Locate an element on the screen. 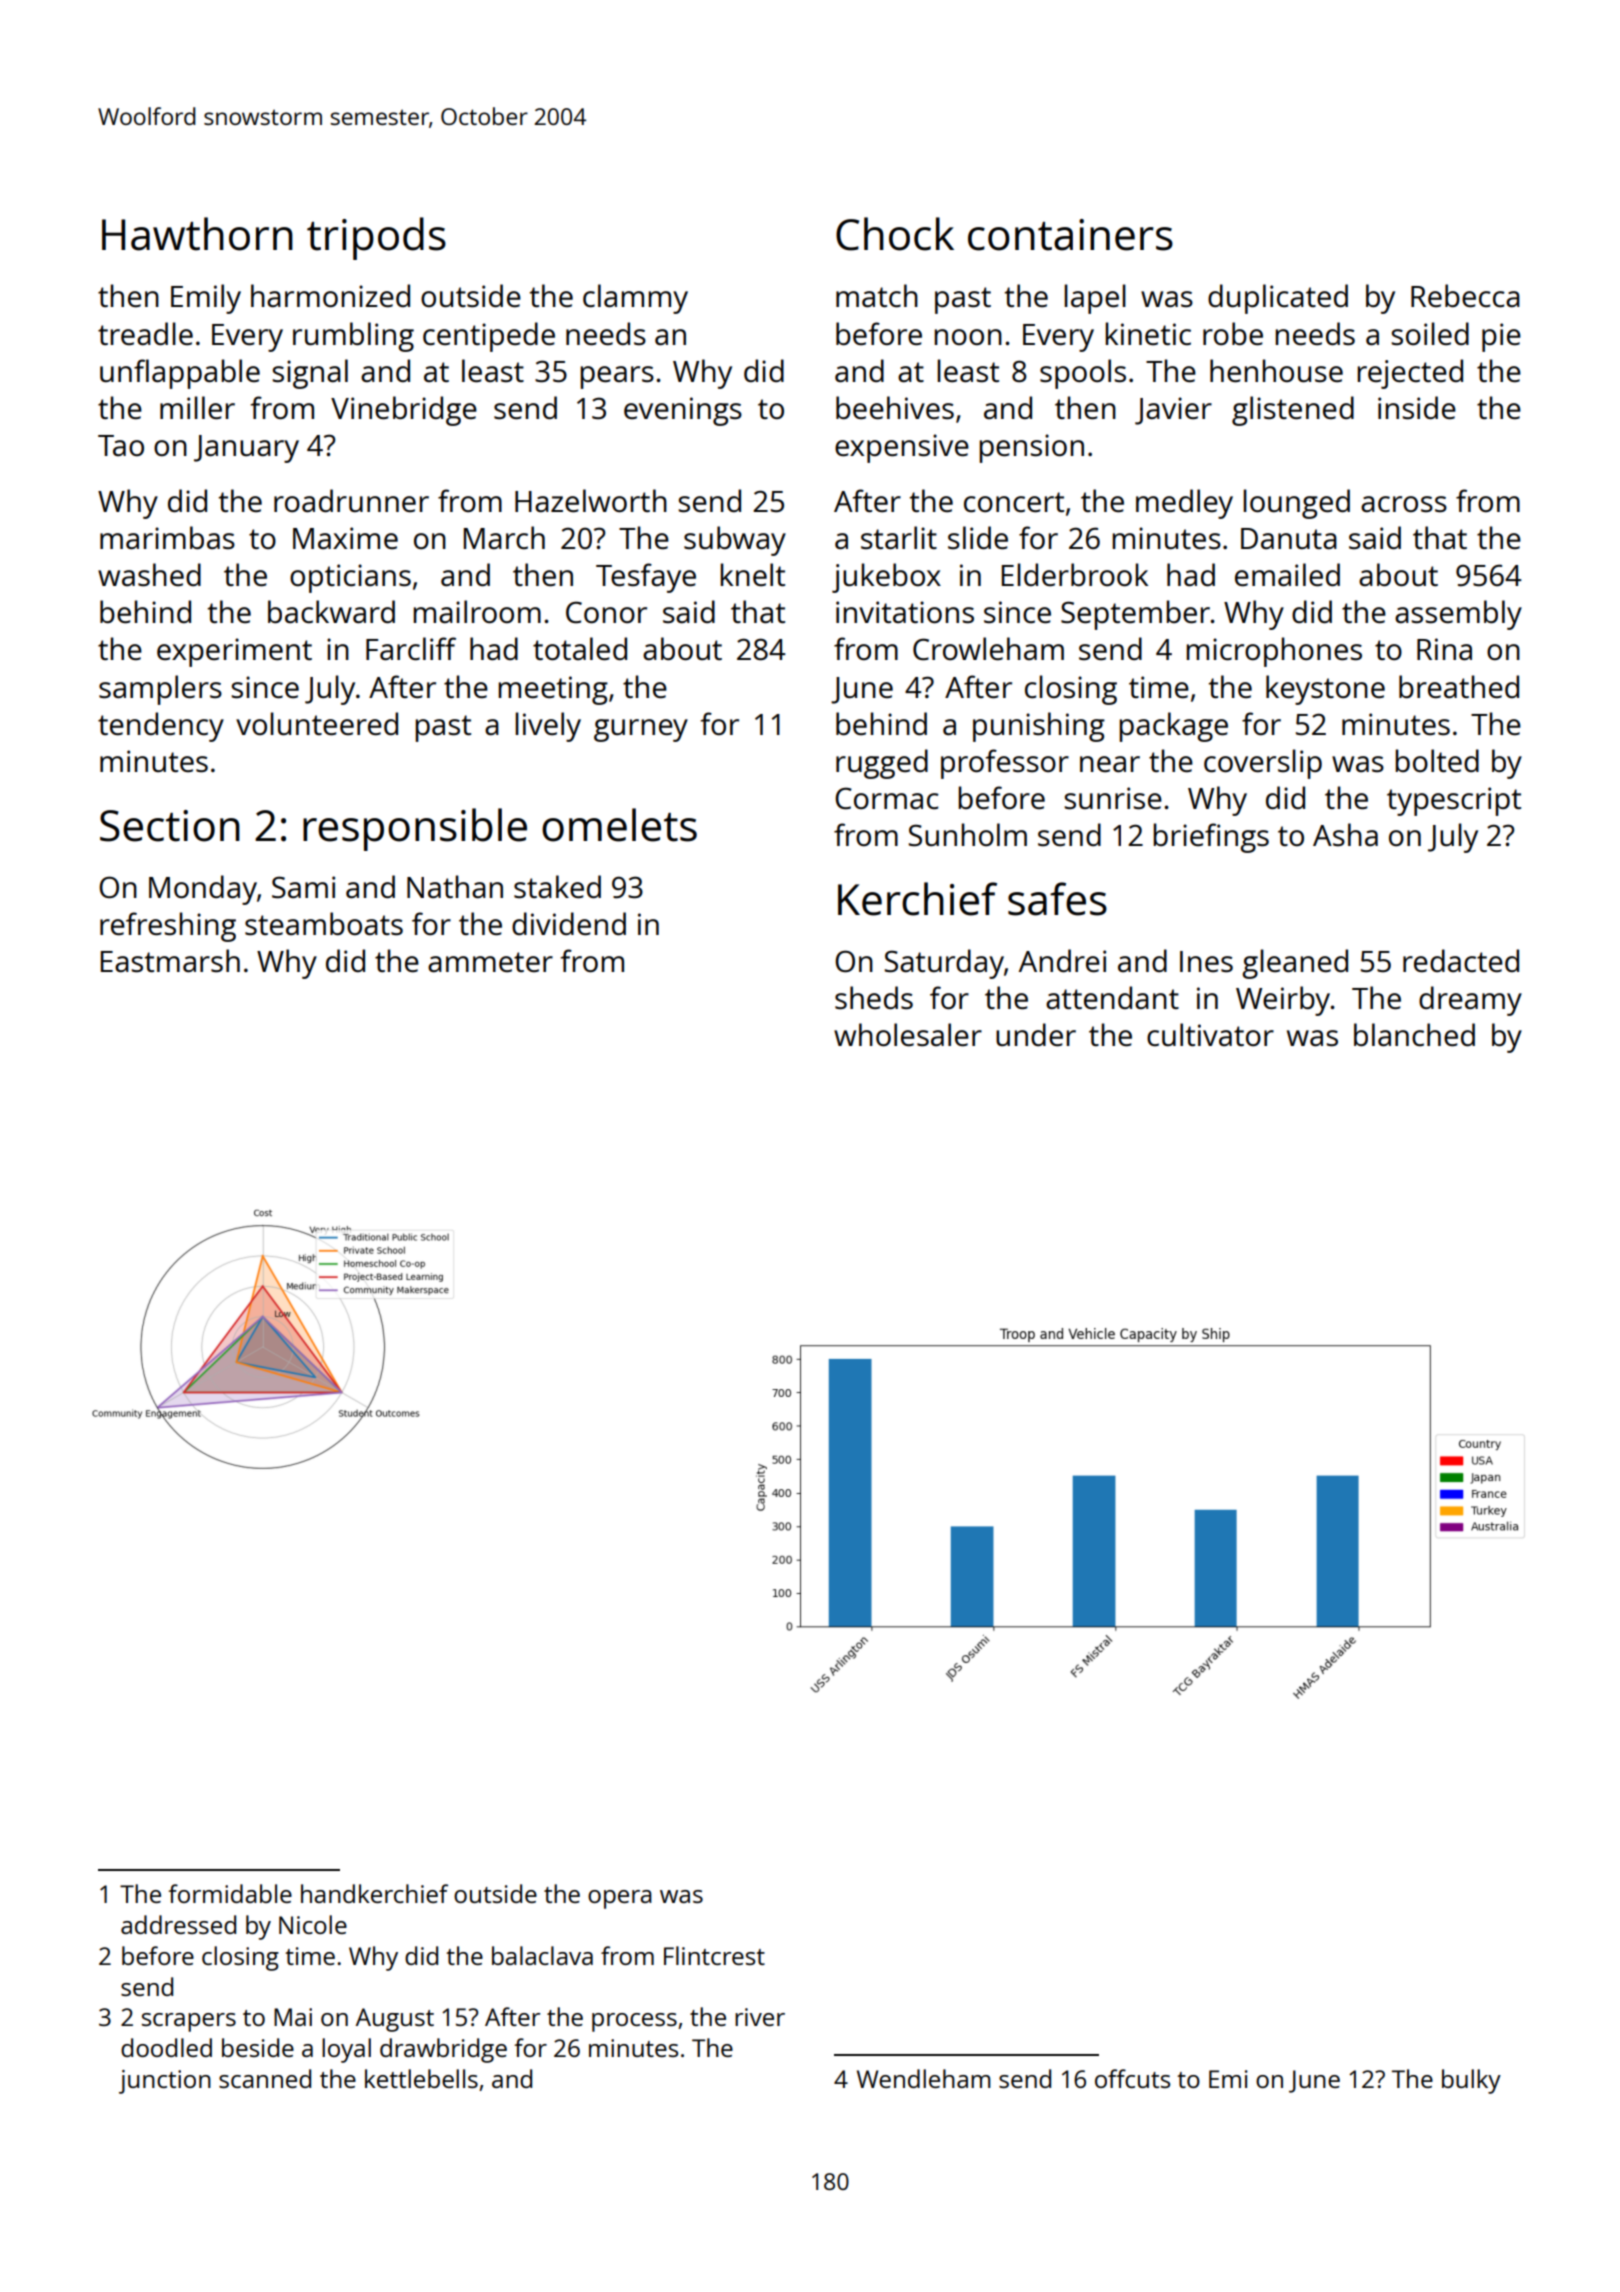  opera is located at coordinates (620, 1899).
